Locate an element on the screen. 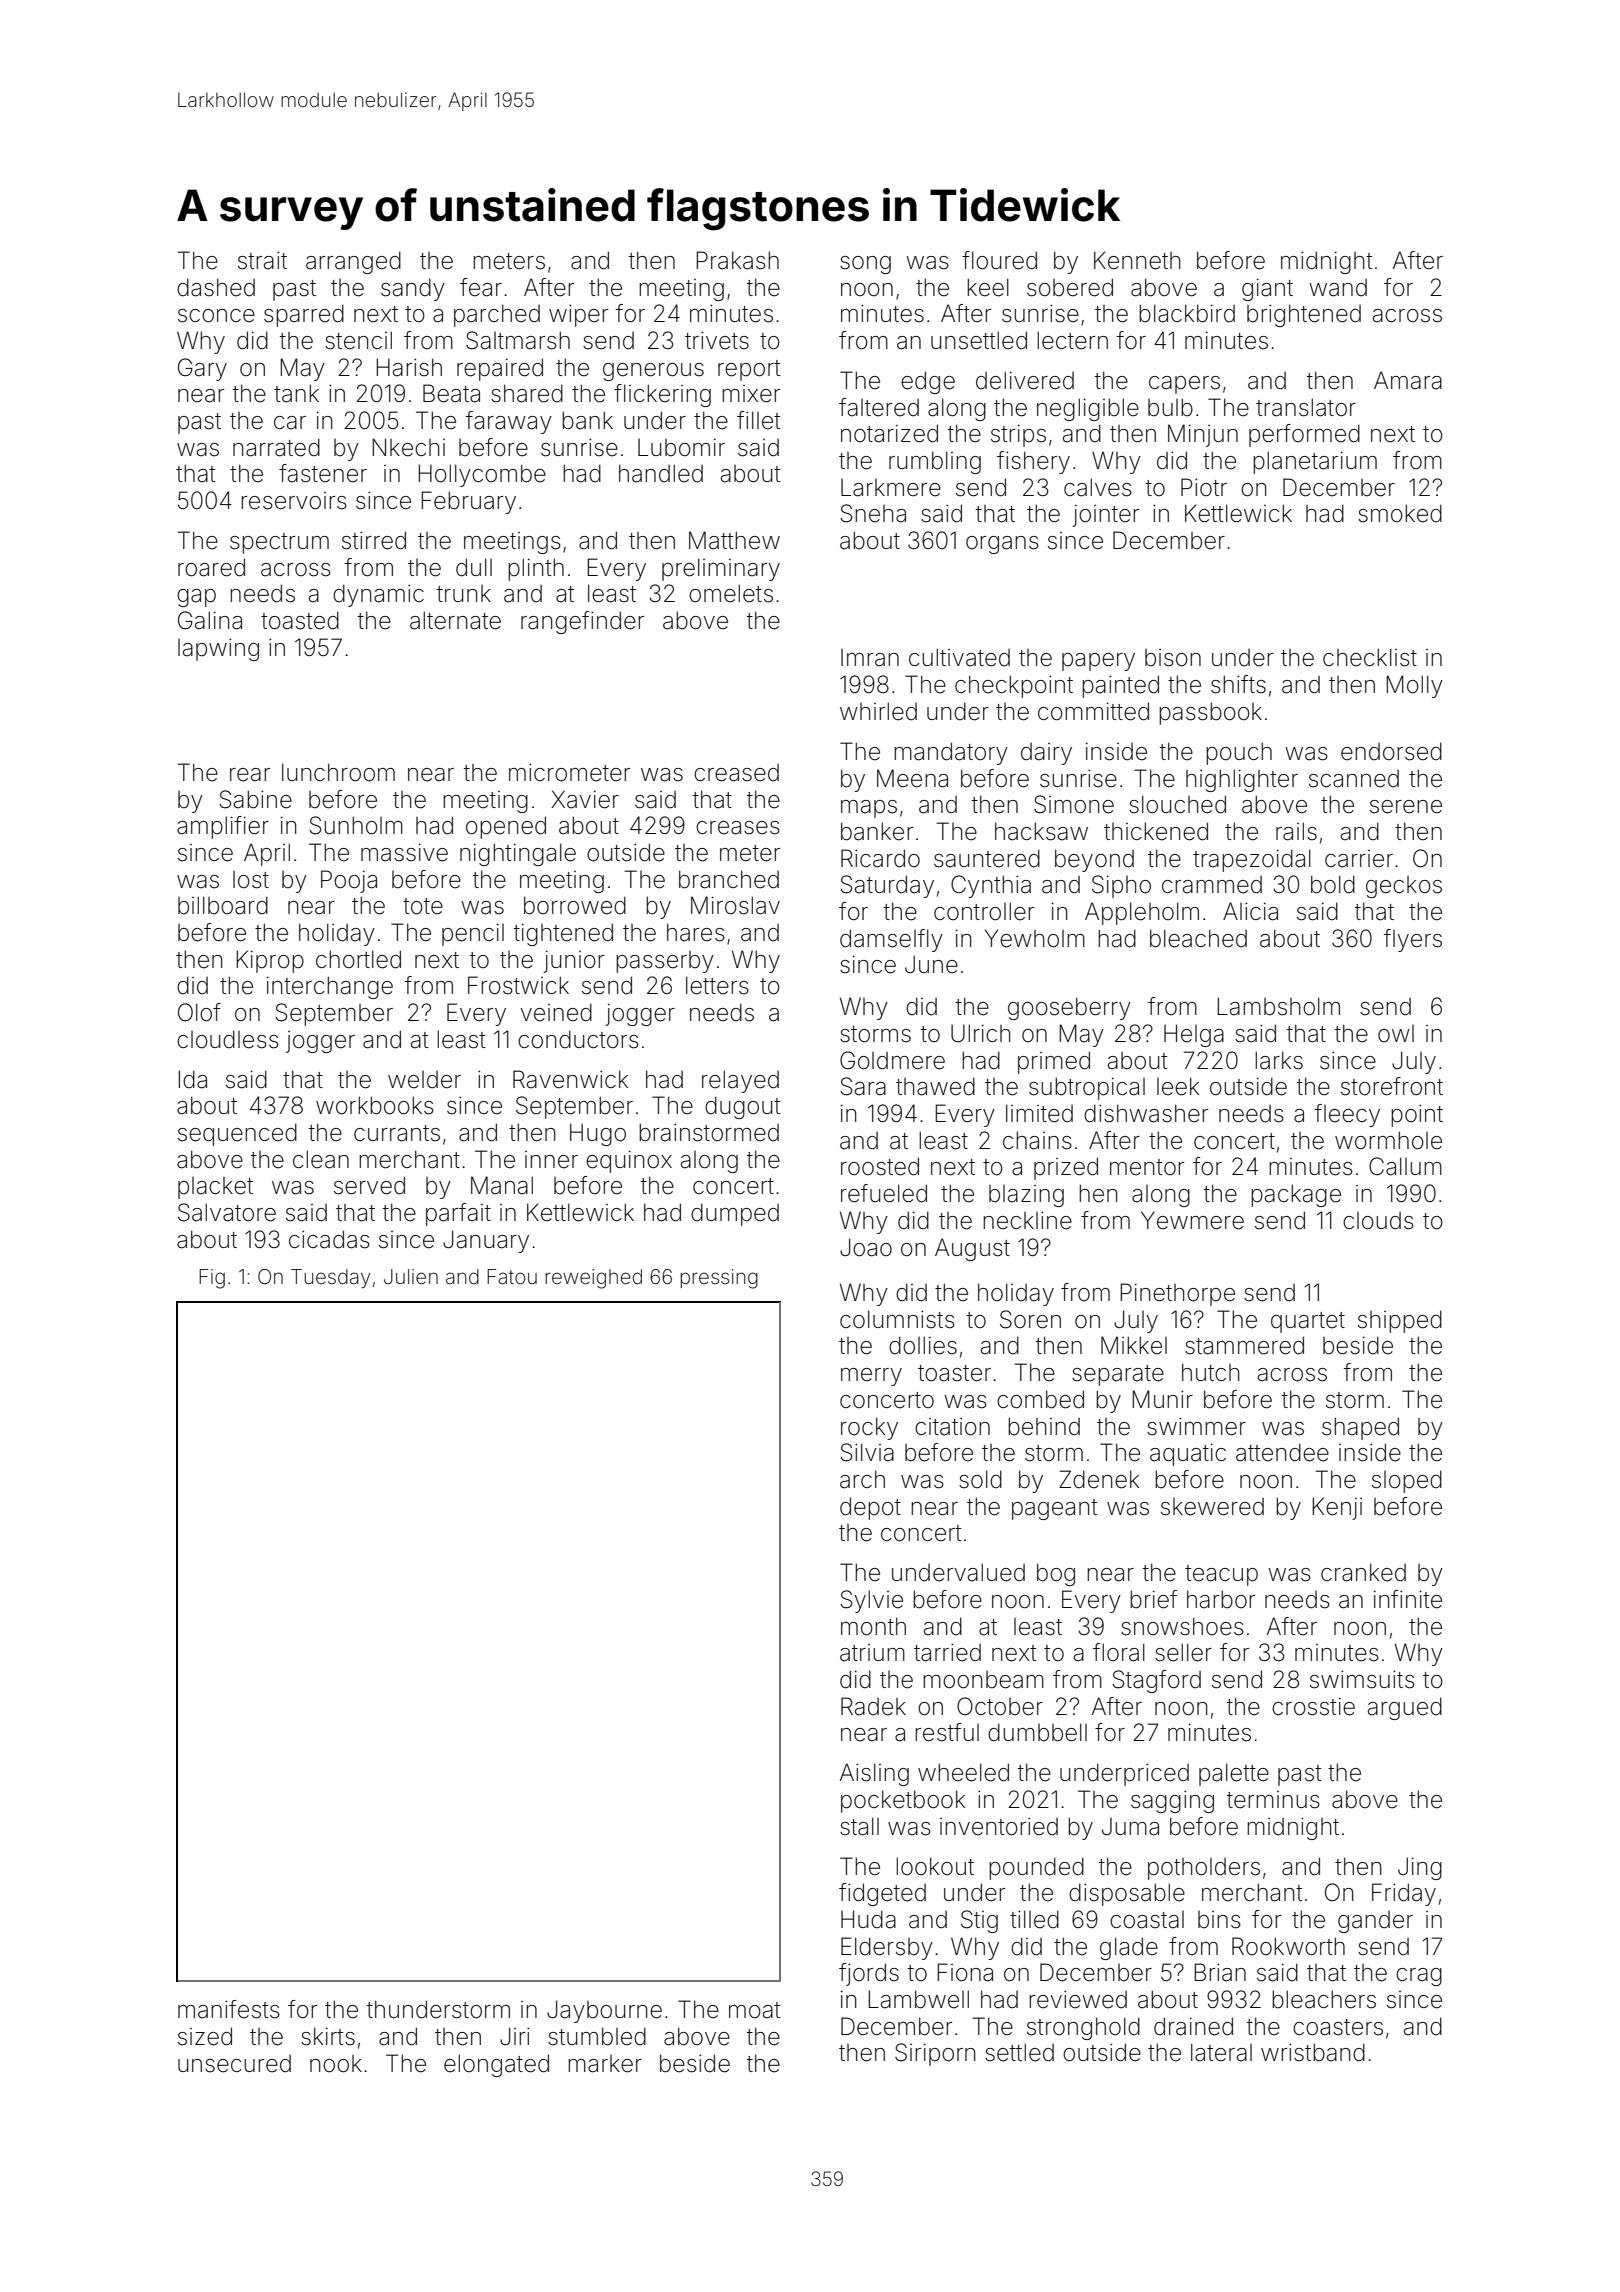 The width and height of the screenshot is (1620, 2292). rumbling is located at coordinates (935, 462).
